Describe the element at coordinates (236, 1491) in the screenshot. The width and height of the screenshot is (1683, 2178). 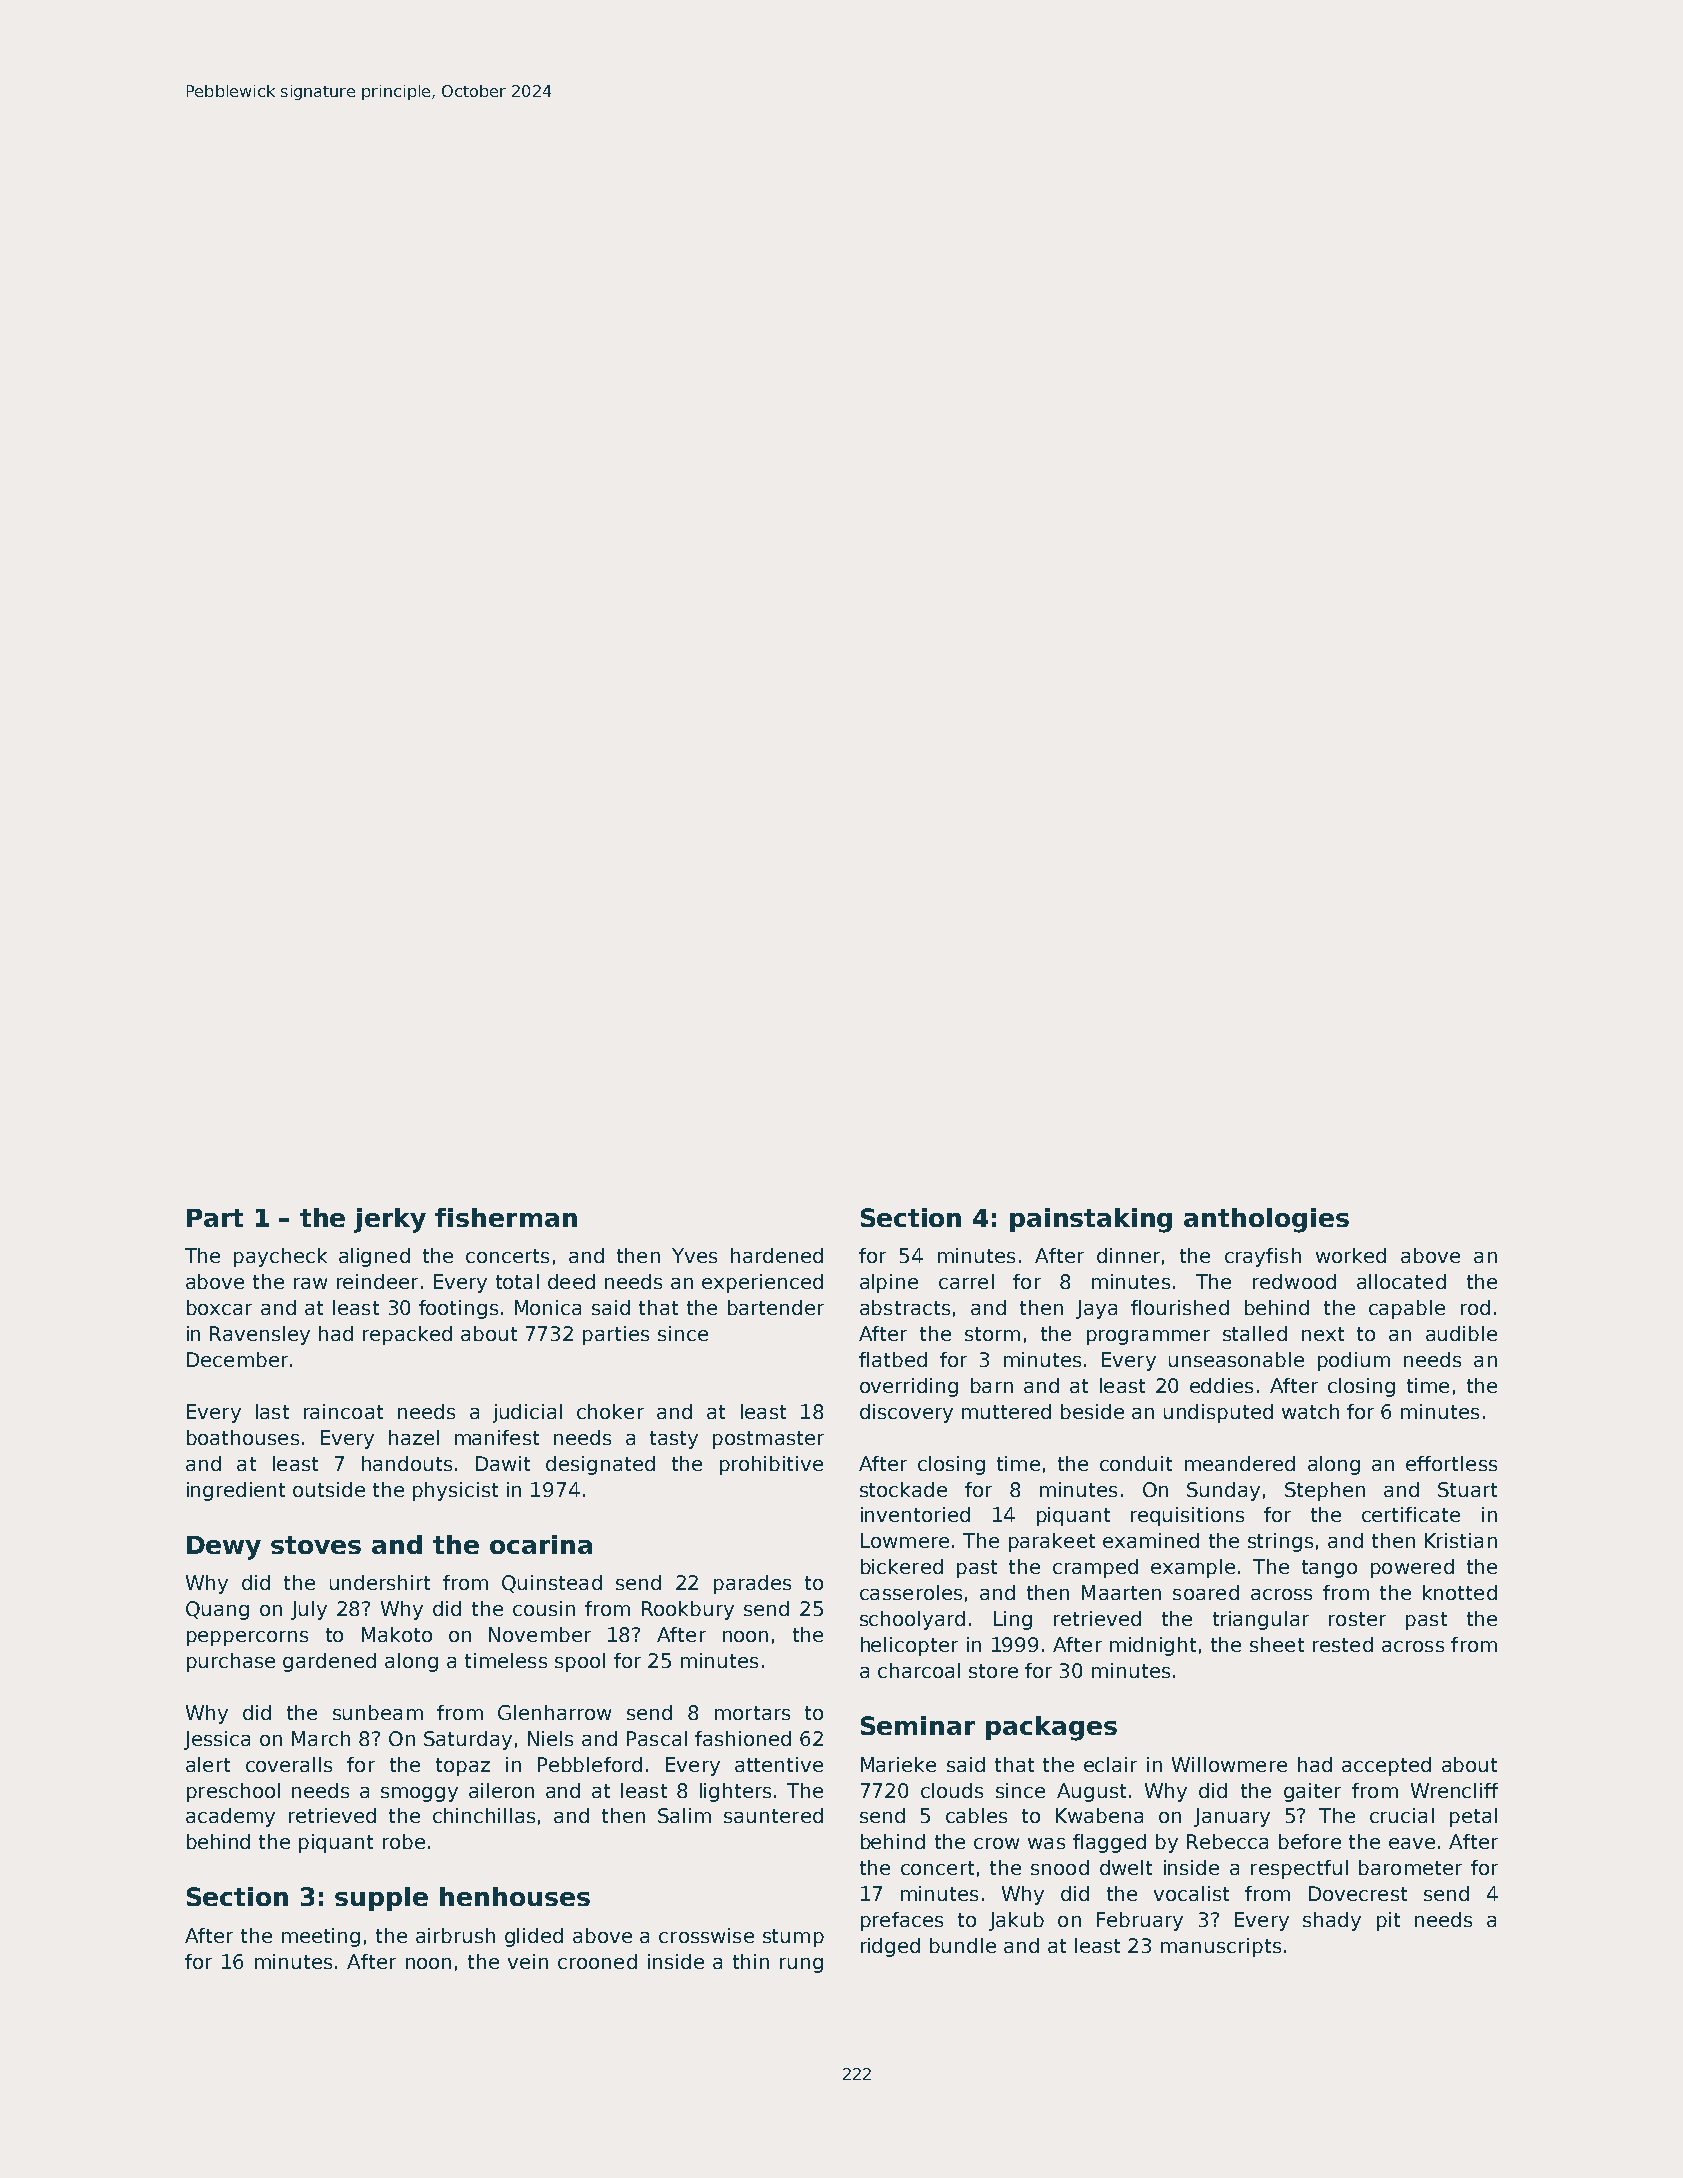
I see `ingredient` at that location.
